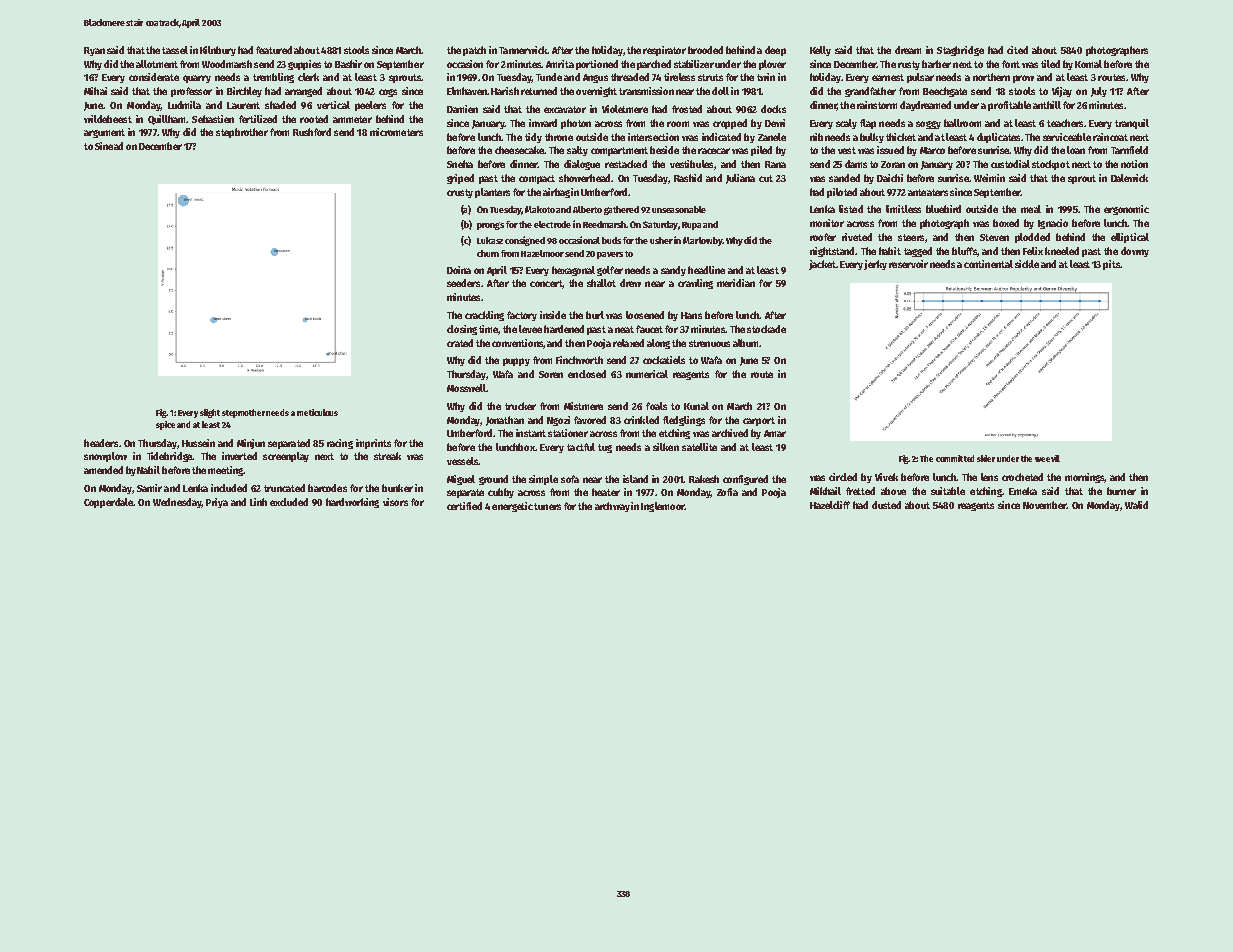 Image resolution: width=1233 pixels, height=952 pixels. I want to click on instant, so click(531, 433).
